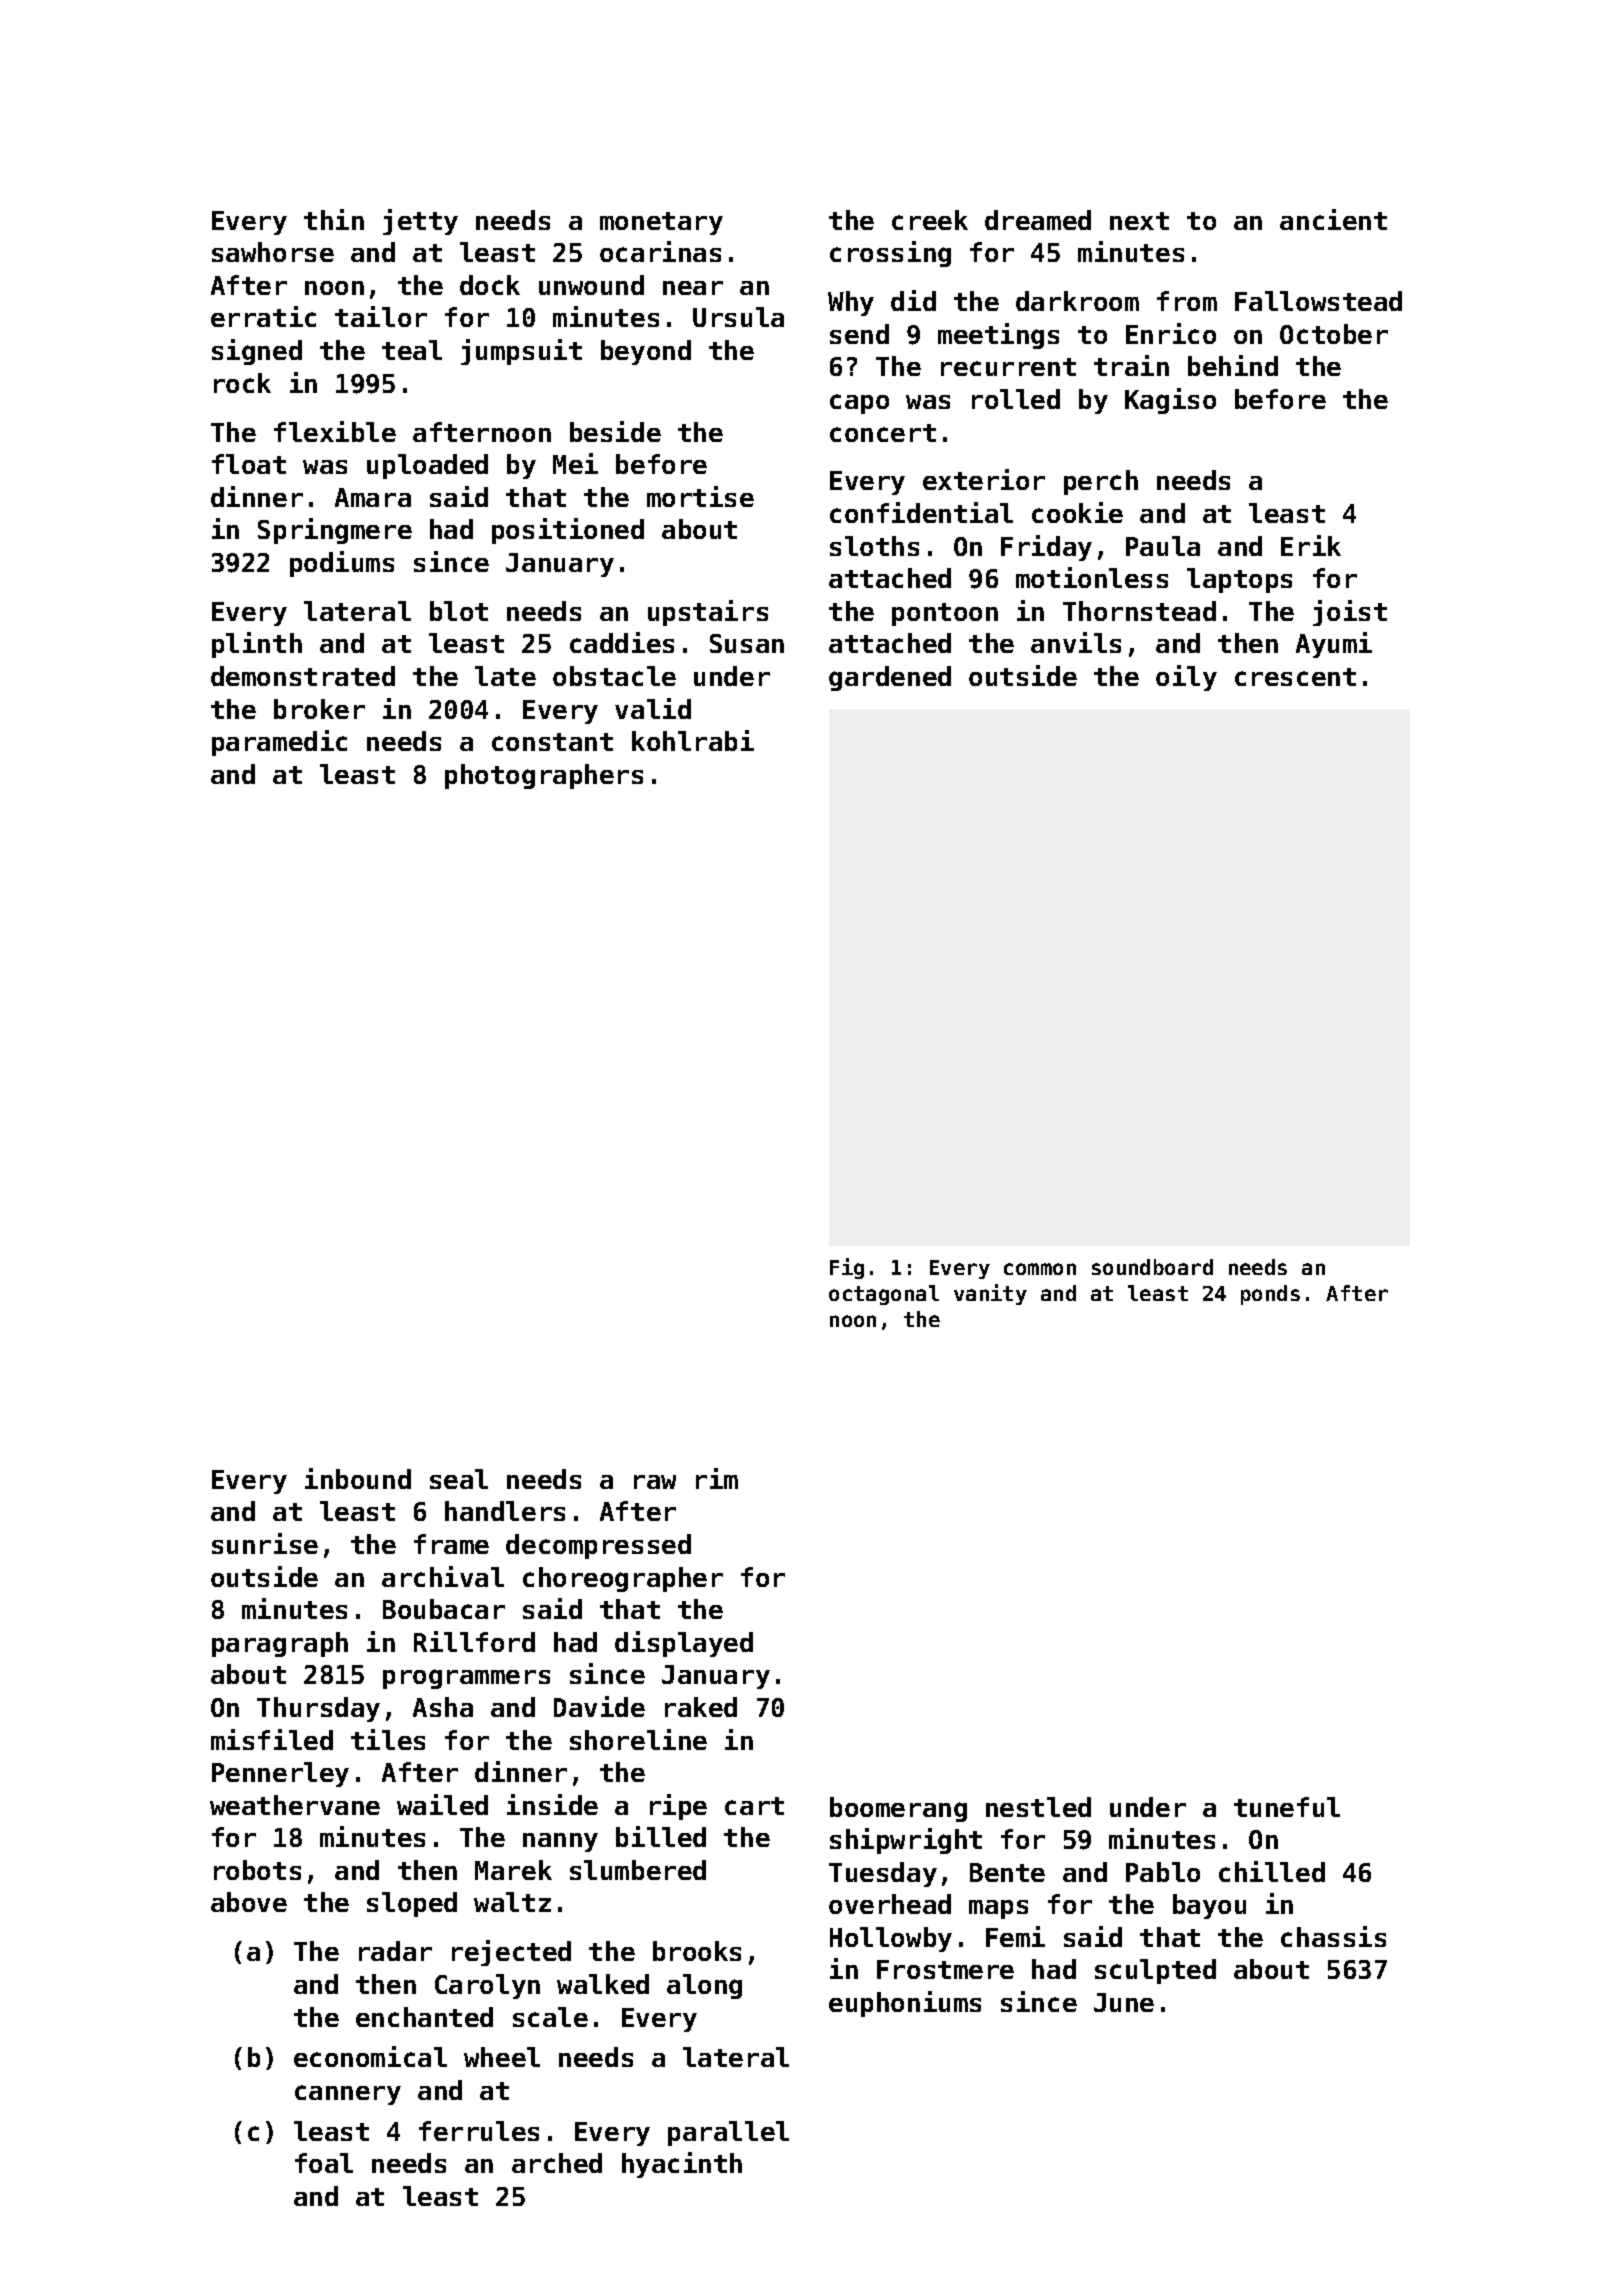 The image size is (1620, 2292). Describe the element at coordinates (1333, 1936) in the screenshot. I see `chassis` at that location.
